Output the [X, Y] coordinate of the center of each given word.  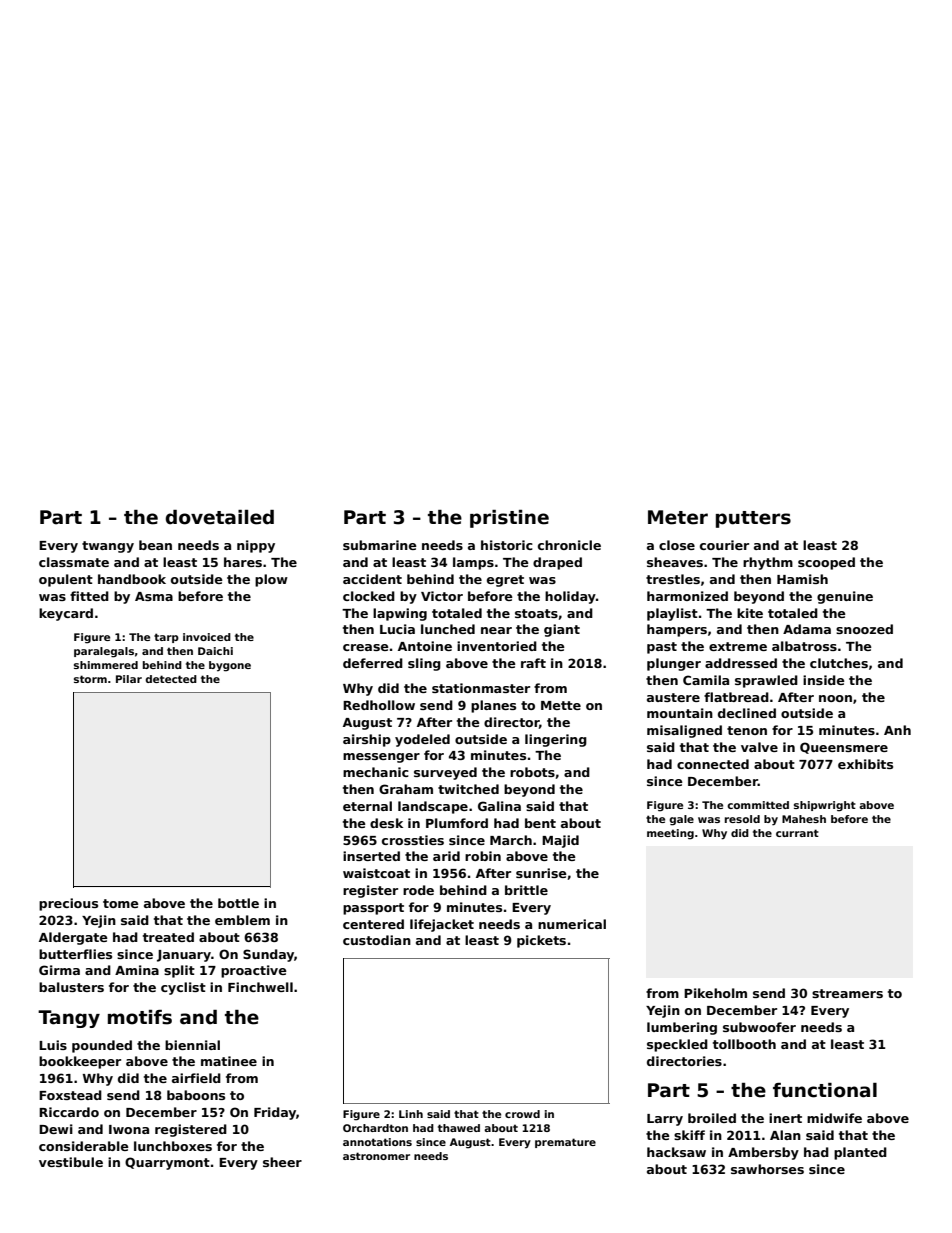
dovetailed [220, 517]
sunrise [541, 873]
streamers [847, 993]
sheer [282, 1162]
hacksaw [676, 1152]
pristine [509, 519]
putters [753, 519]
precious [68, 904]
